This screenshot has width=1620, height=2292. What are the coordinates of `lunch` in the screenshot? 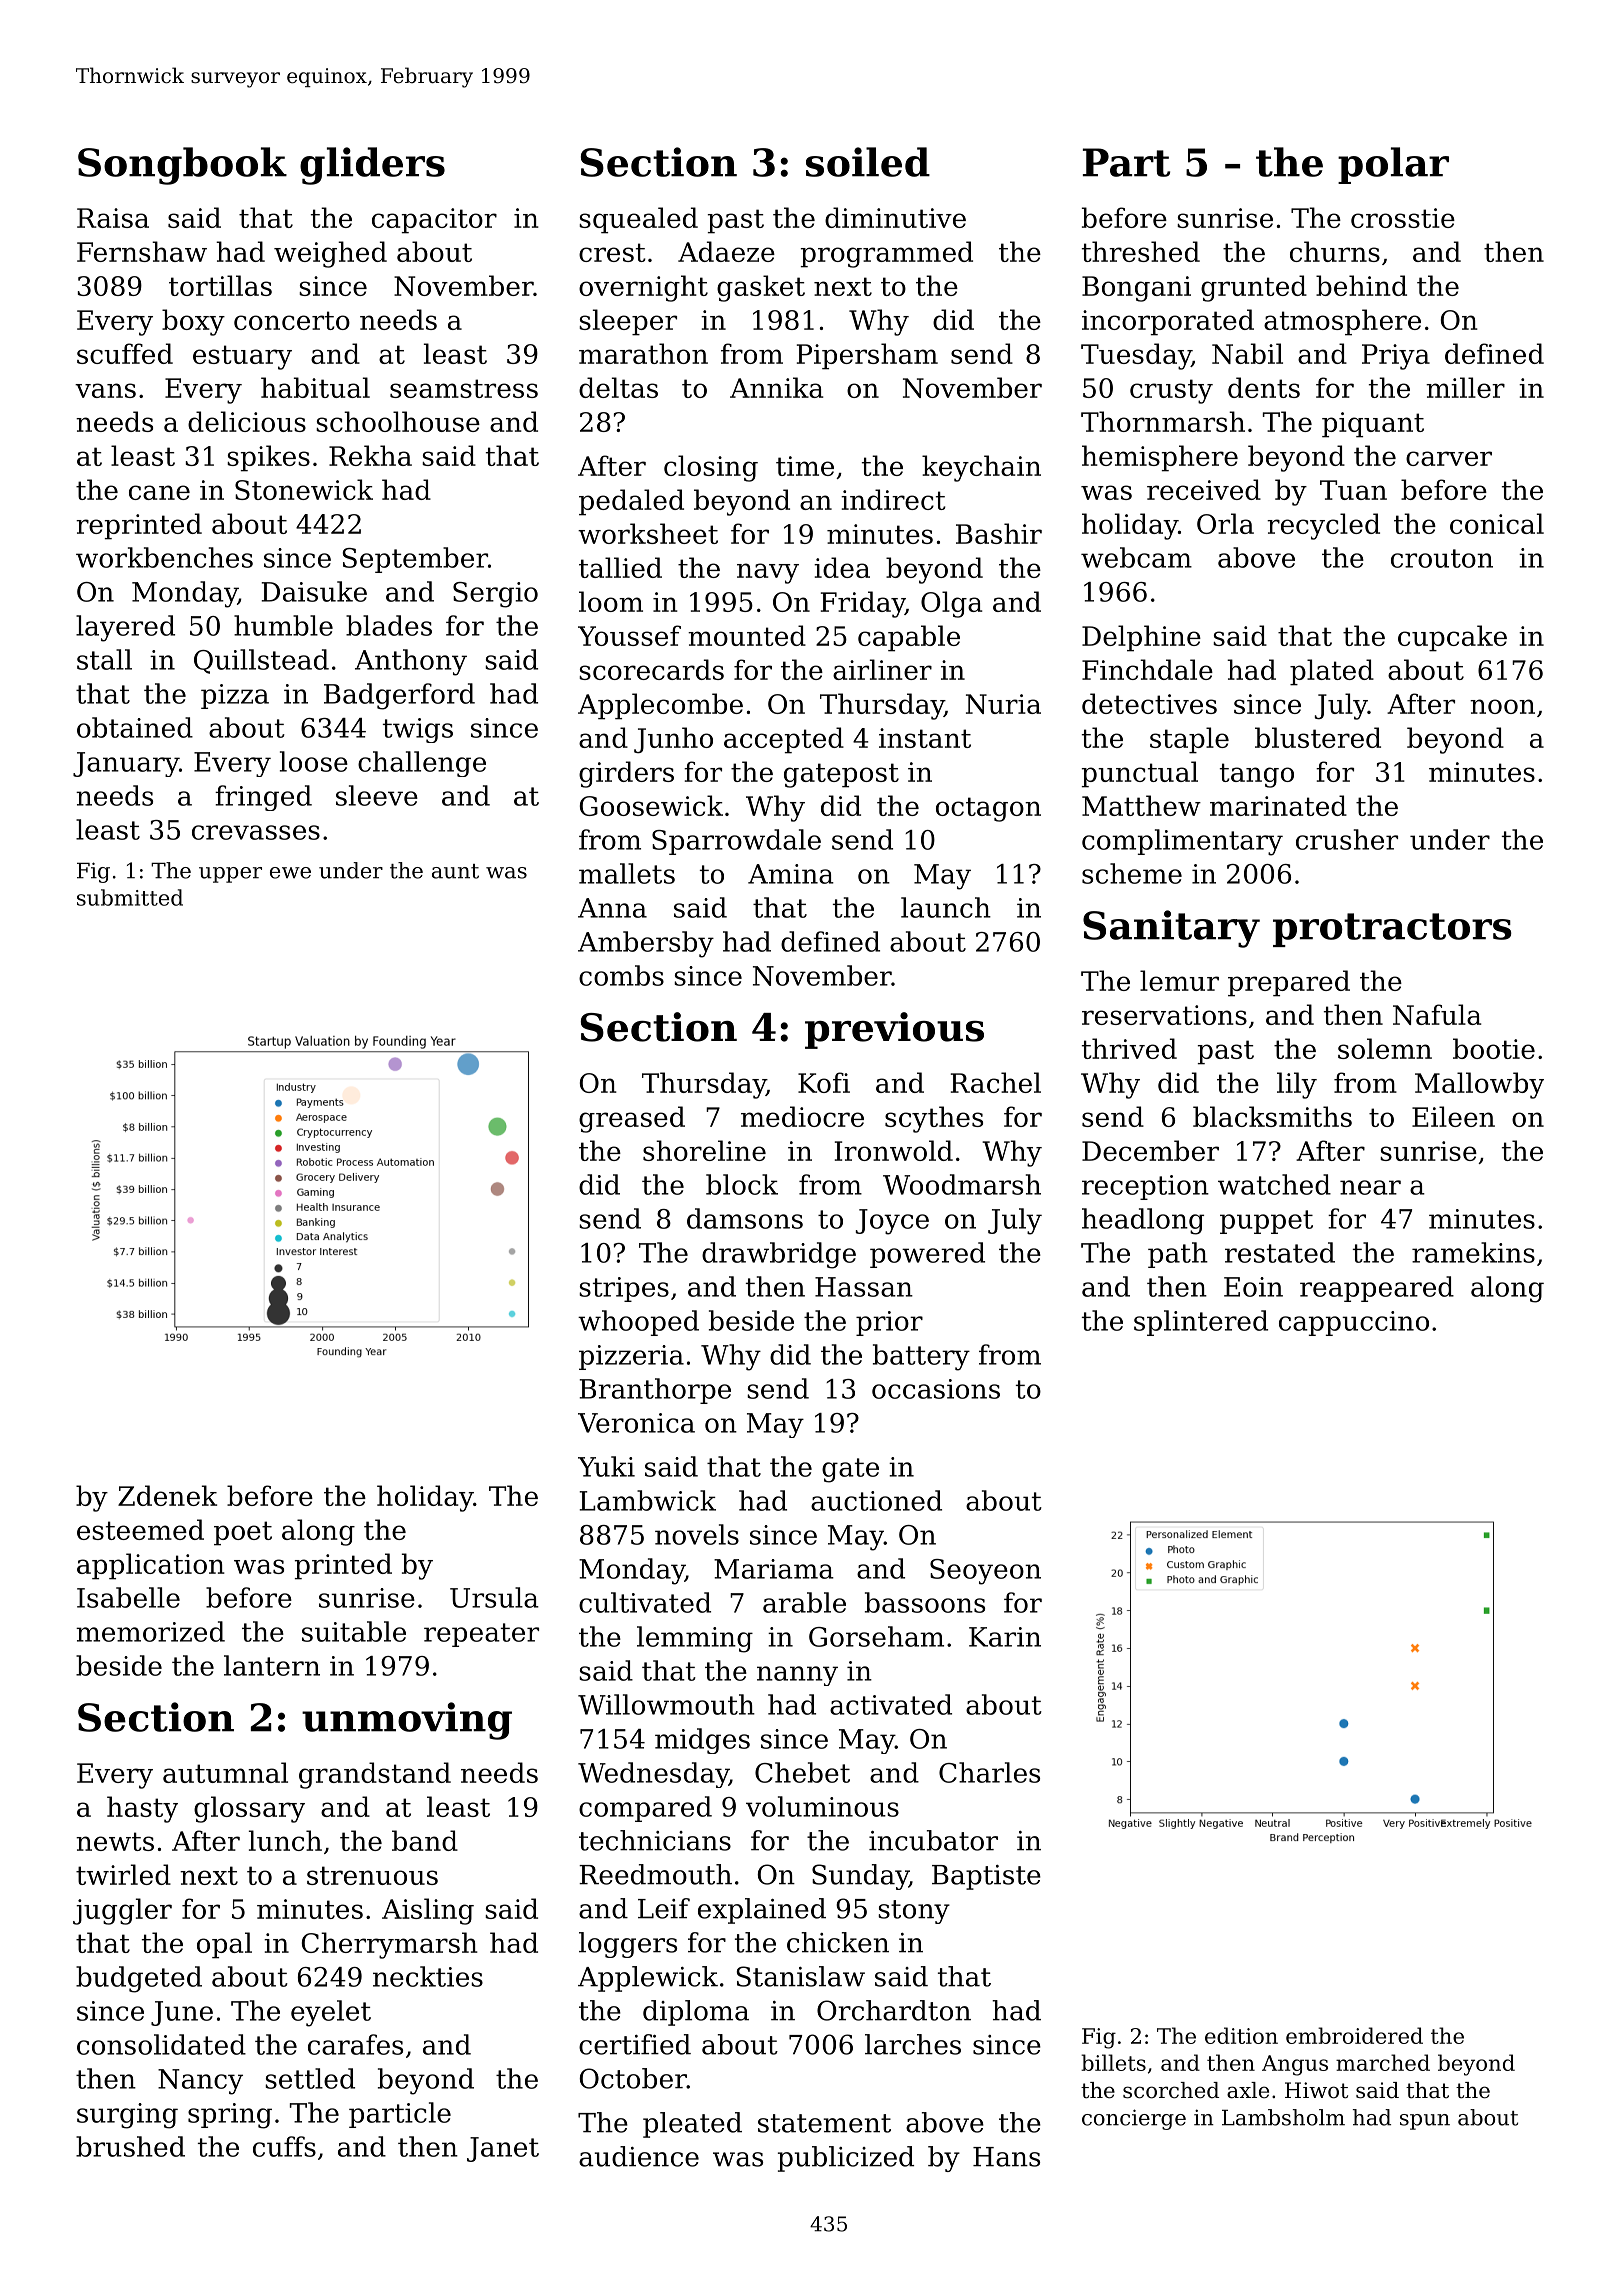 It's located at (285, 1840).
